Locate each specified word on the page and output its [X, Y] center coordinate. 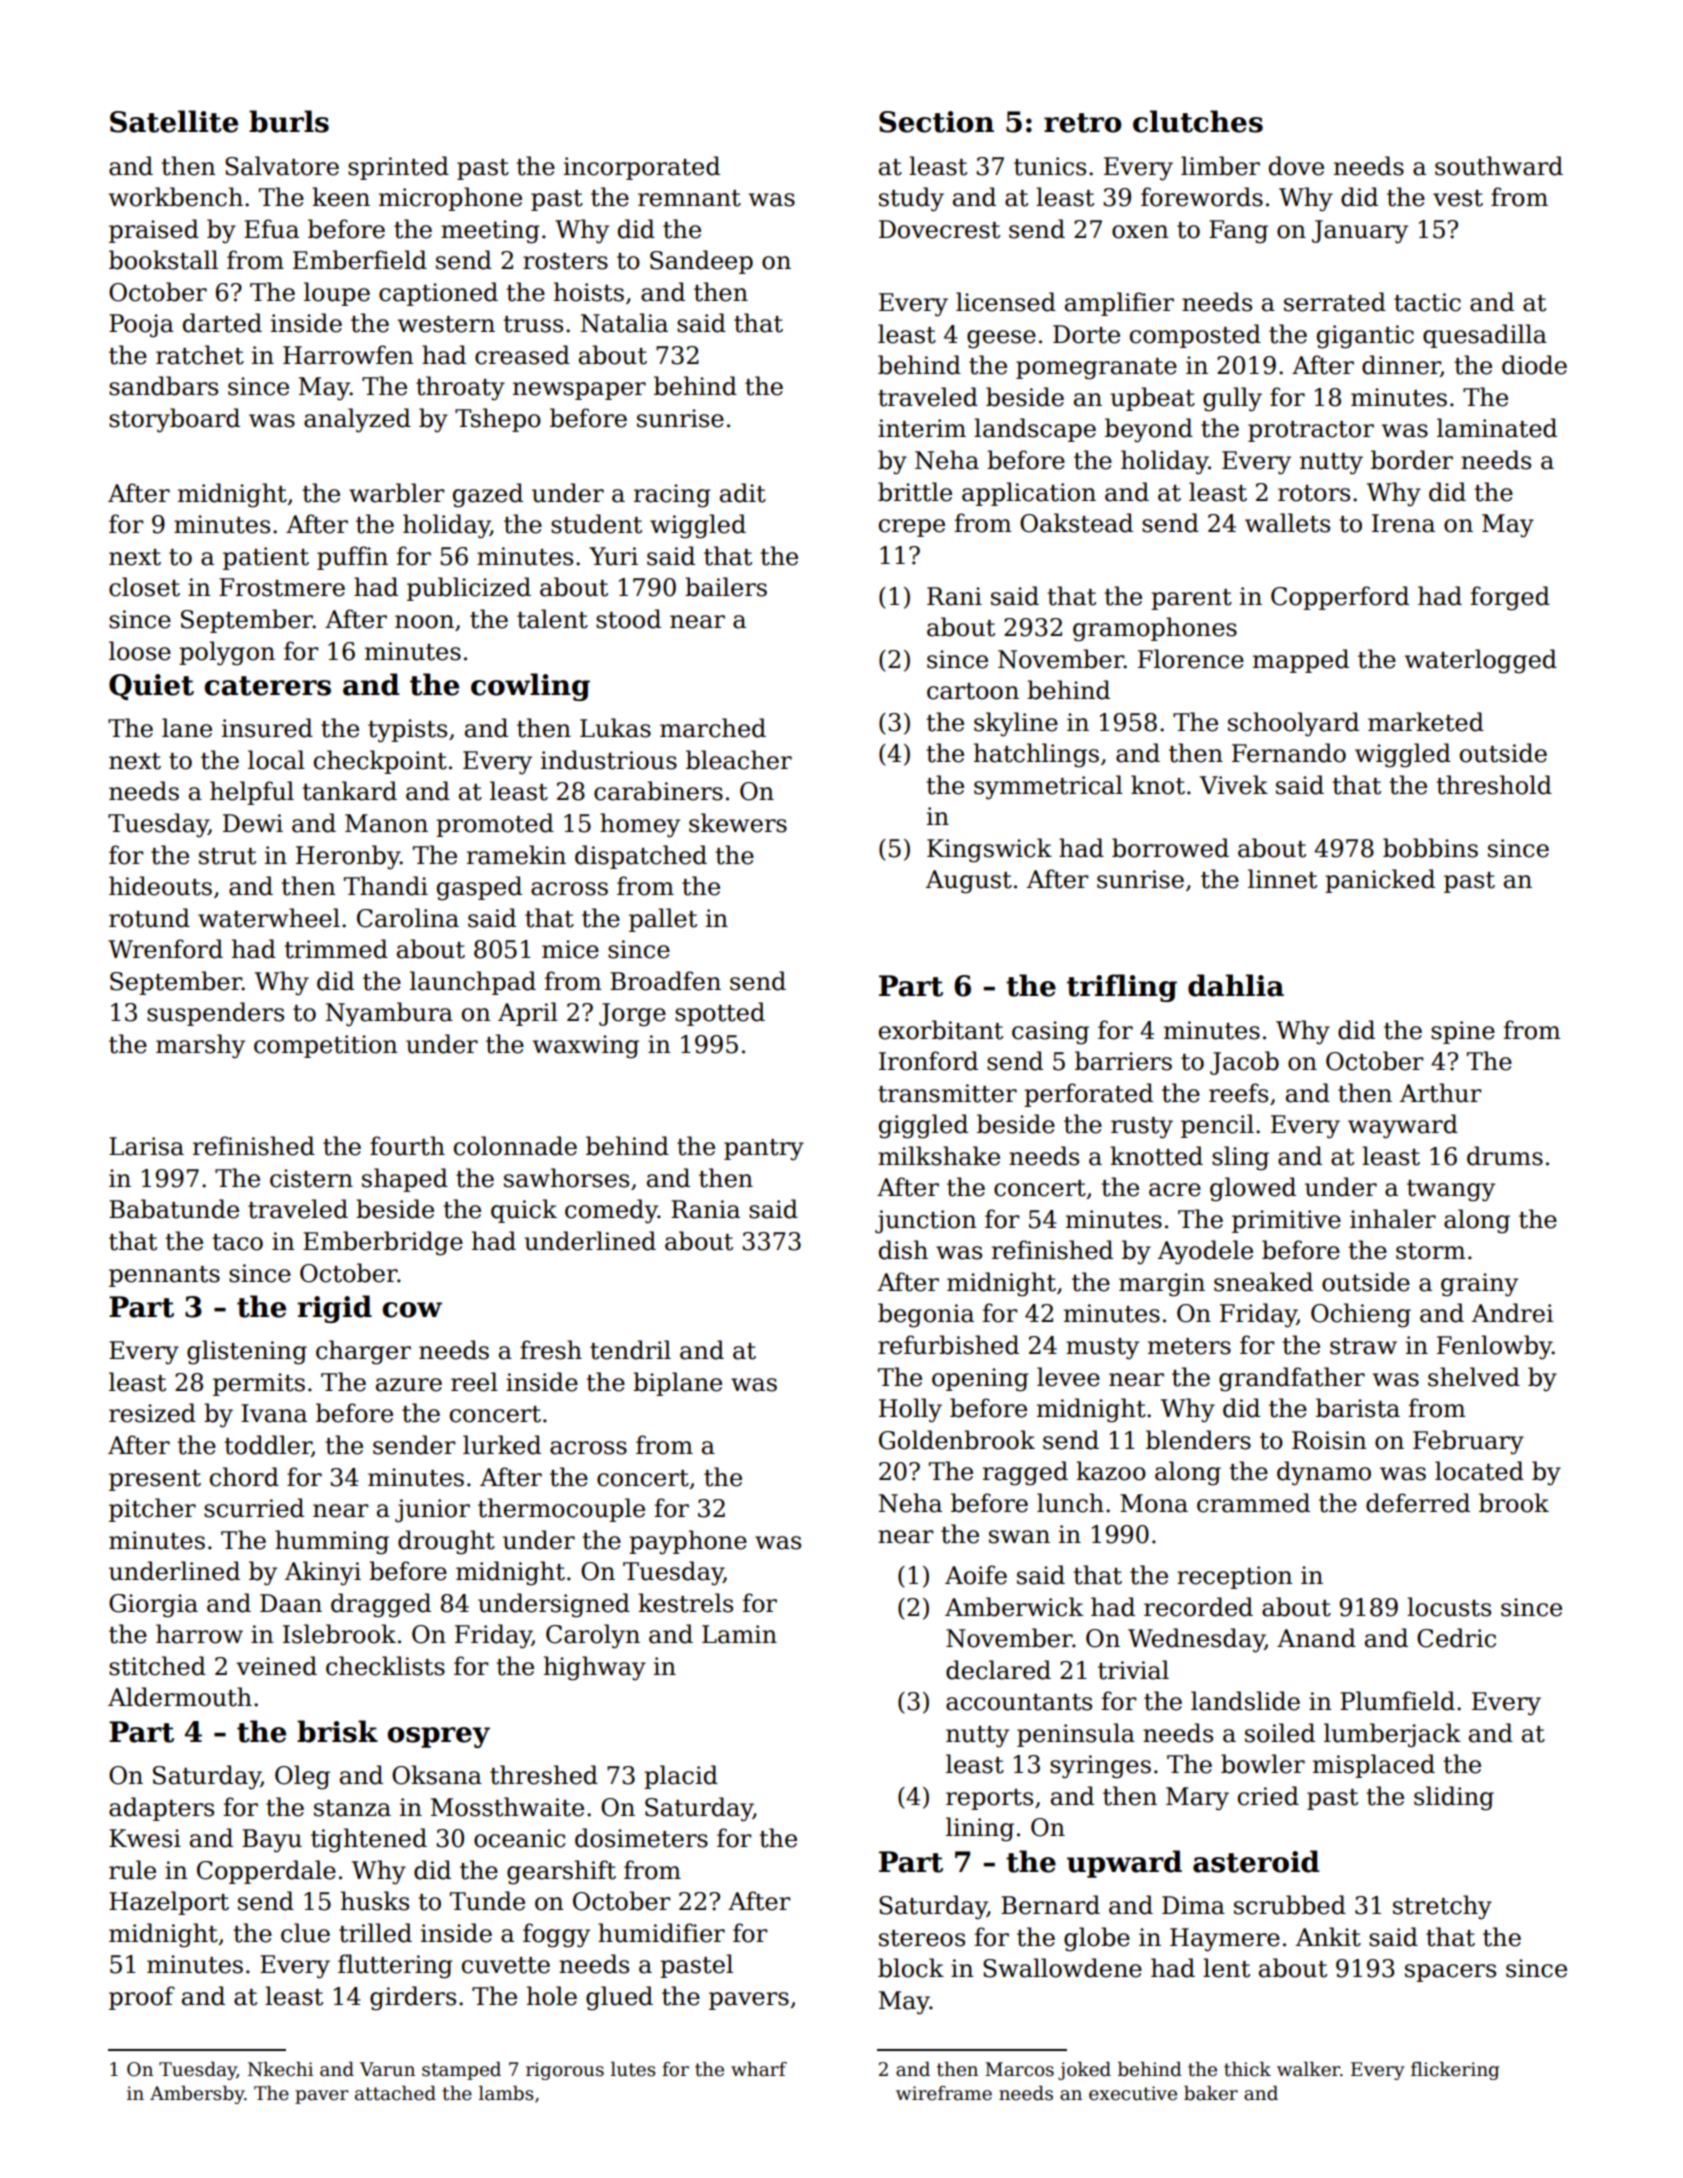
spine [1463, 1032]
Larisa [146, 1146]
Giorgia [153, 1606]
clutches [1198, 121]
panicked [1380, 881]
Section [936, 122]
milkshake [939, 1156]
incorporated [642, 168]
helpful [252, 793]
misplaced [1374, 1766]
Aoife [976, 1575]
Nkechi [280, 2069]
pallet [663, 920]
